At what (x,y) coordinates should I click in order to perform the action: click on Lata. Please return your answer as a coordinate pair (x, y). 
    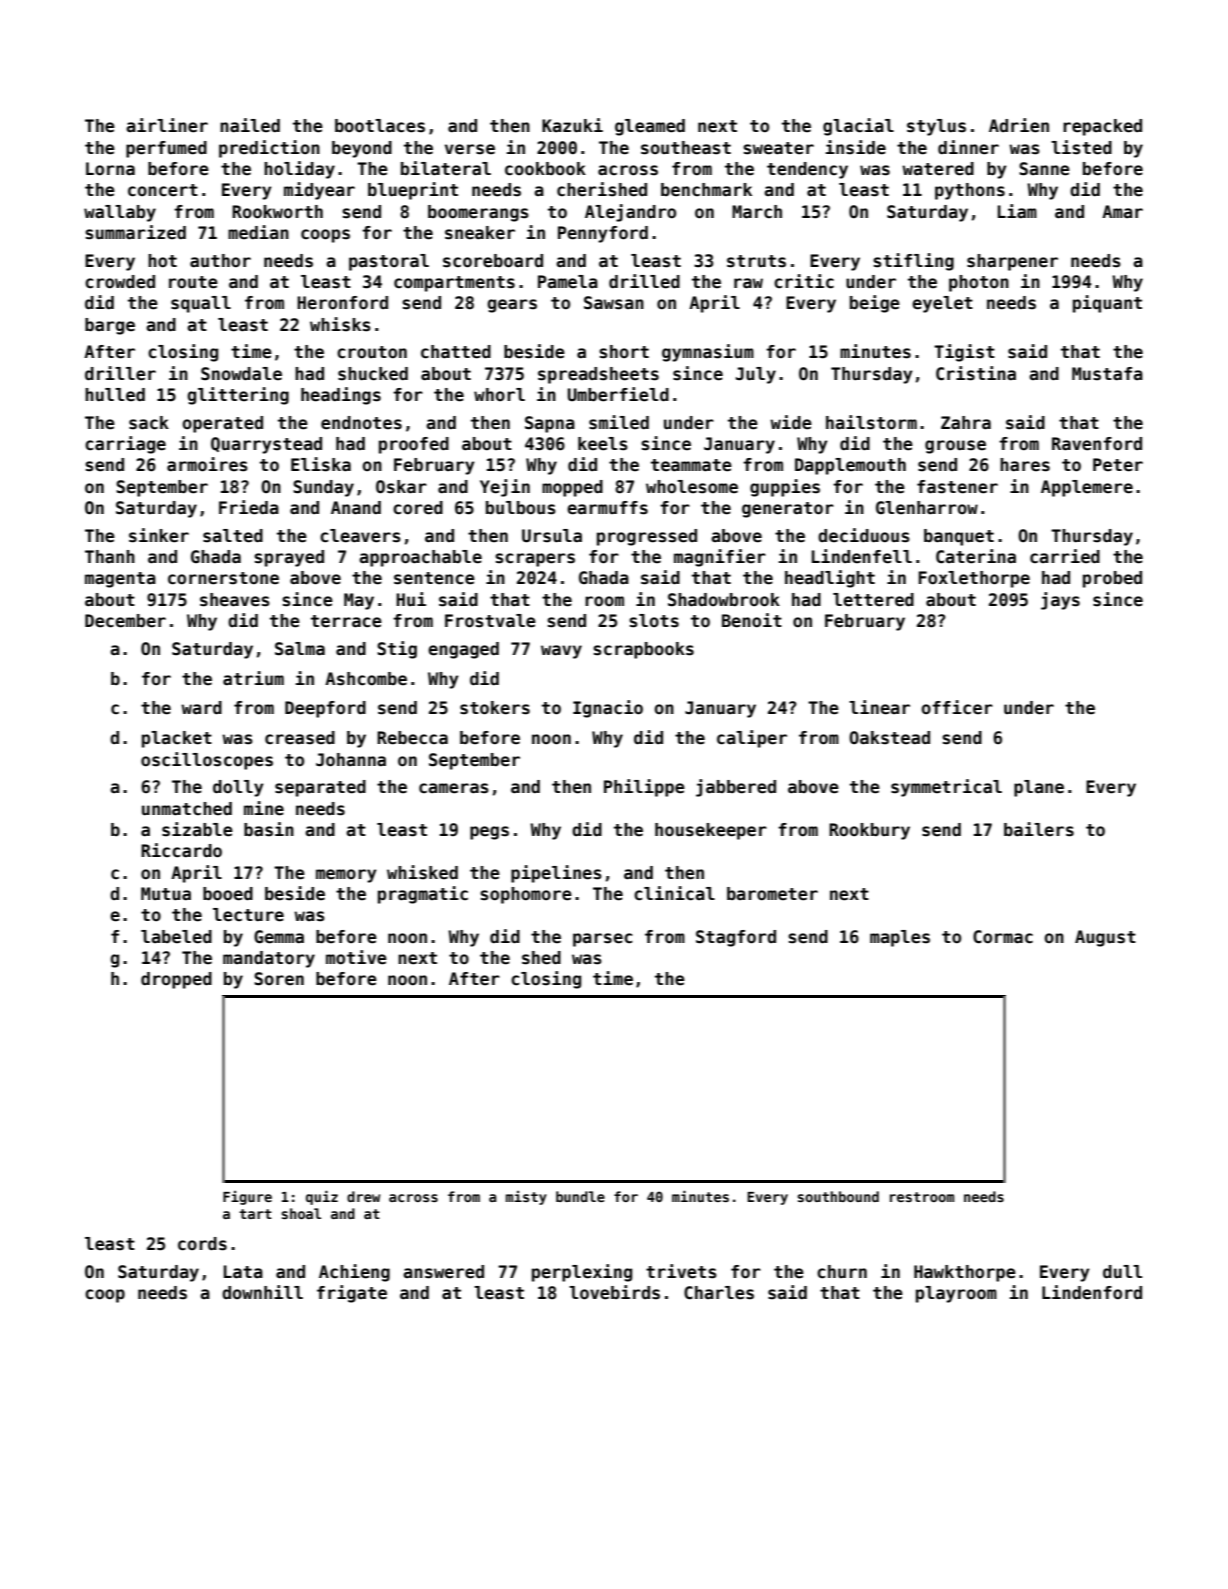
    Looking at the image, I should click on (243, 1272).
